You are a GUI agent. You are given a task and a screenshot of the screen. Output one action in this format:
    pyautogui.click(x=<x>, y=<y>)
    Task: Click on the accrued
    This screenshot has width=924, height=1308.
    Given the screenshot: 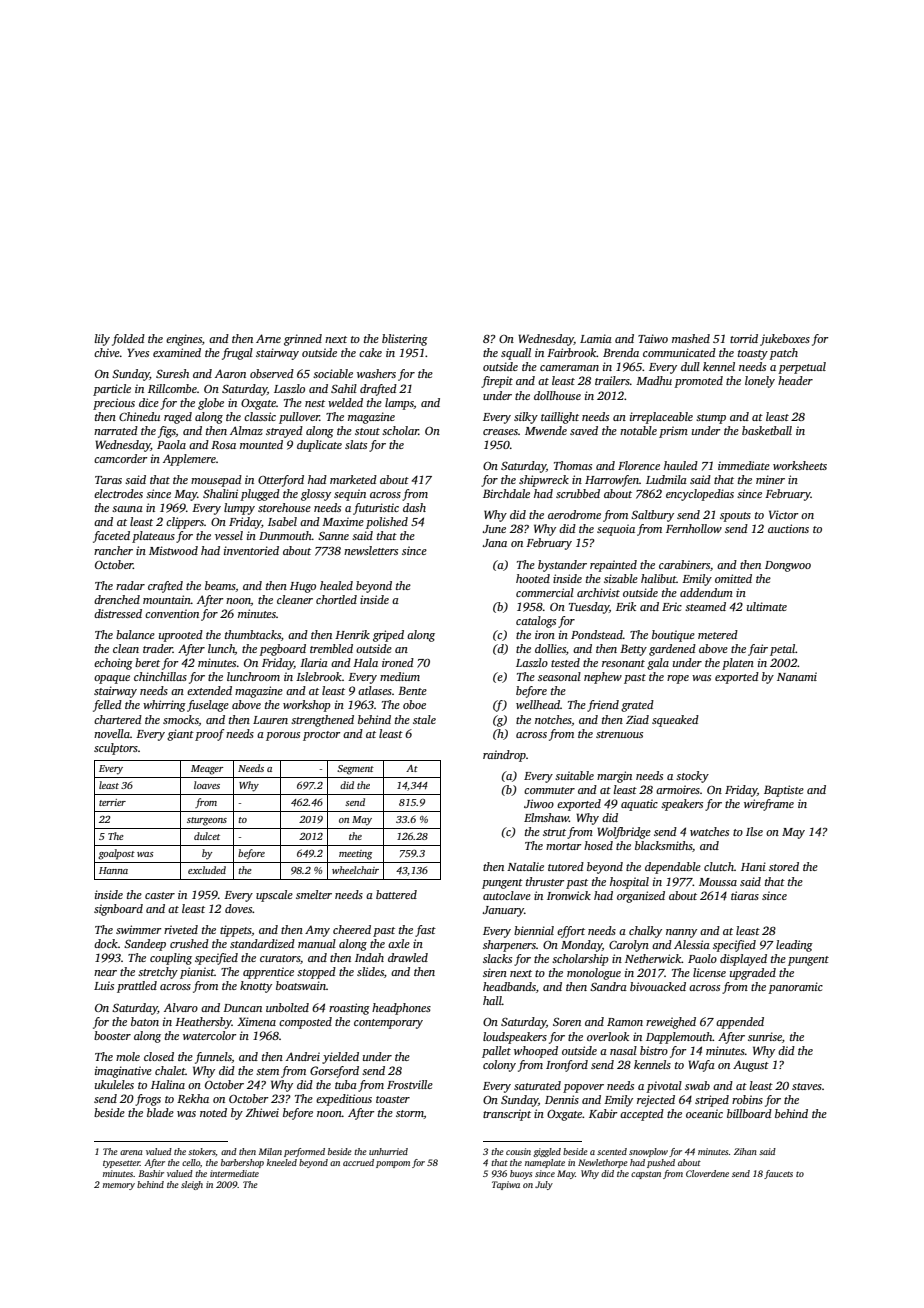 What is the action you would take?
    pyautogui.click(x=358, y=1162)
